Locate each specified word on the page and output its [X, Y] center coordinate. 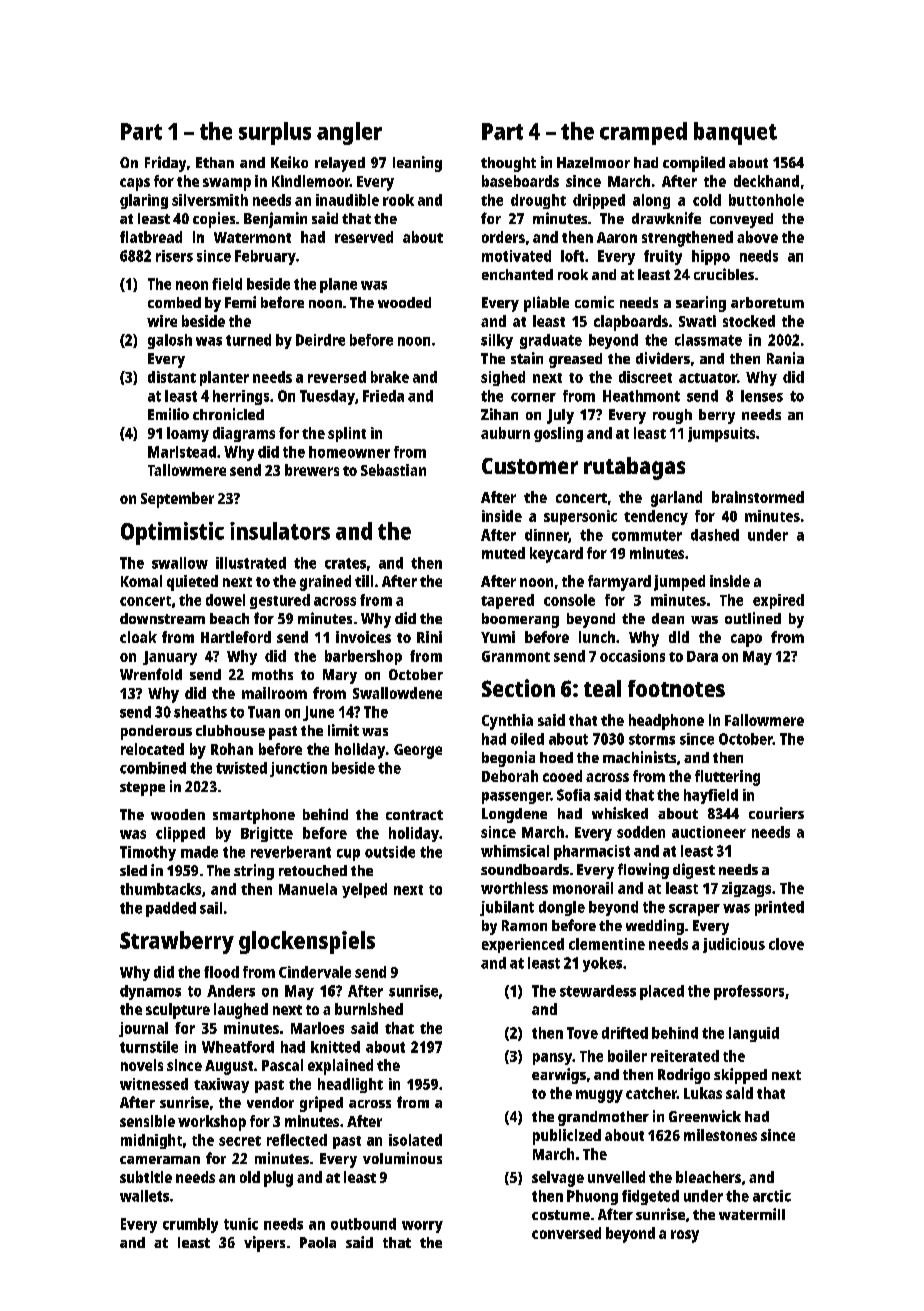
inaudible [347, 200]
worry [422, 1227]
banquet [735, 133]
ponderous [156, 732]
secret [240, 1141]
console [569, 600]
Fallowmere [764, 720]
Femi [240, 302]
